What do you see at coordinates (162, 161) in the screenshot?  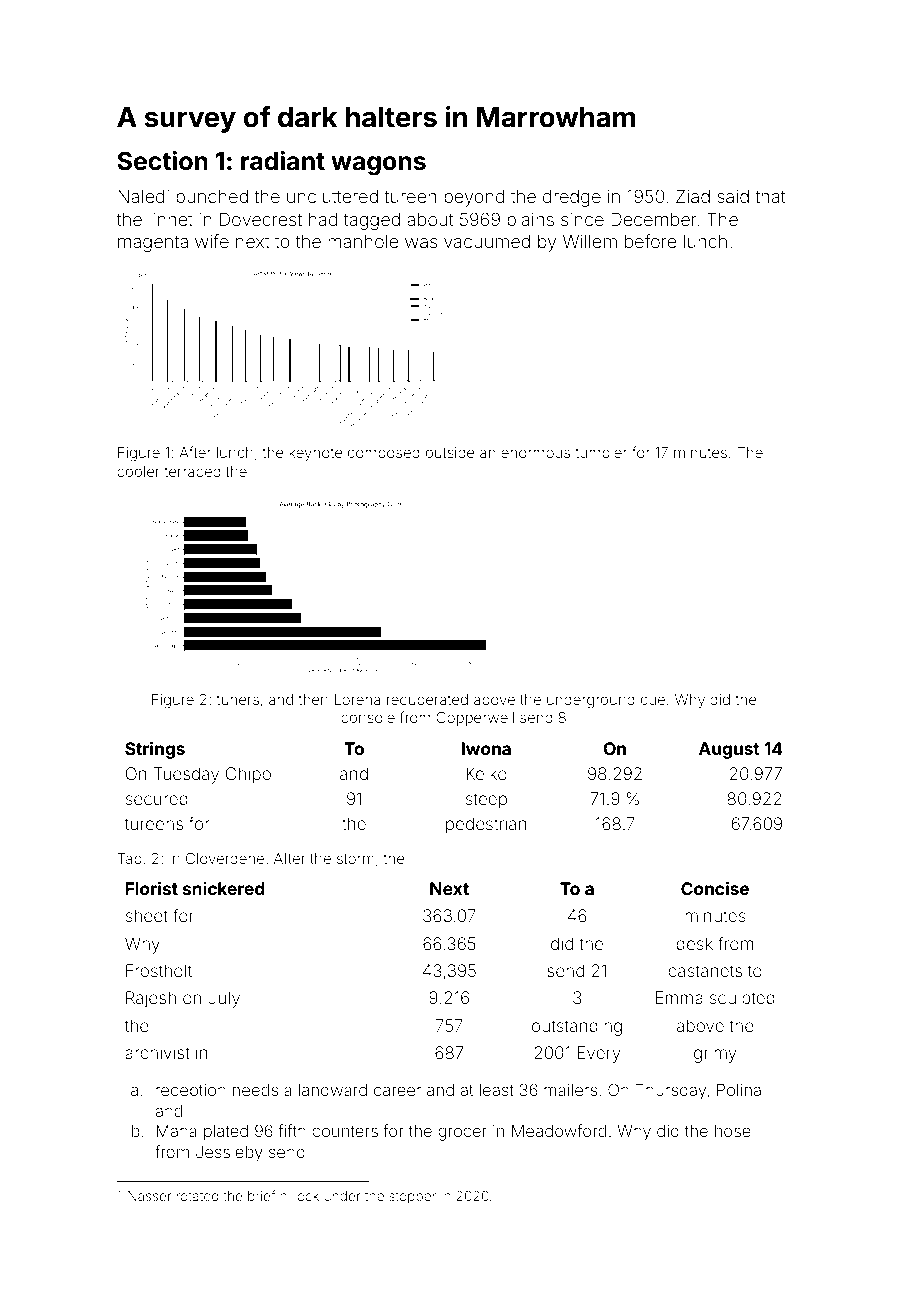 I see `Section` at bounding box center [162, 161].
